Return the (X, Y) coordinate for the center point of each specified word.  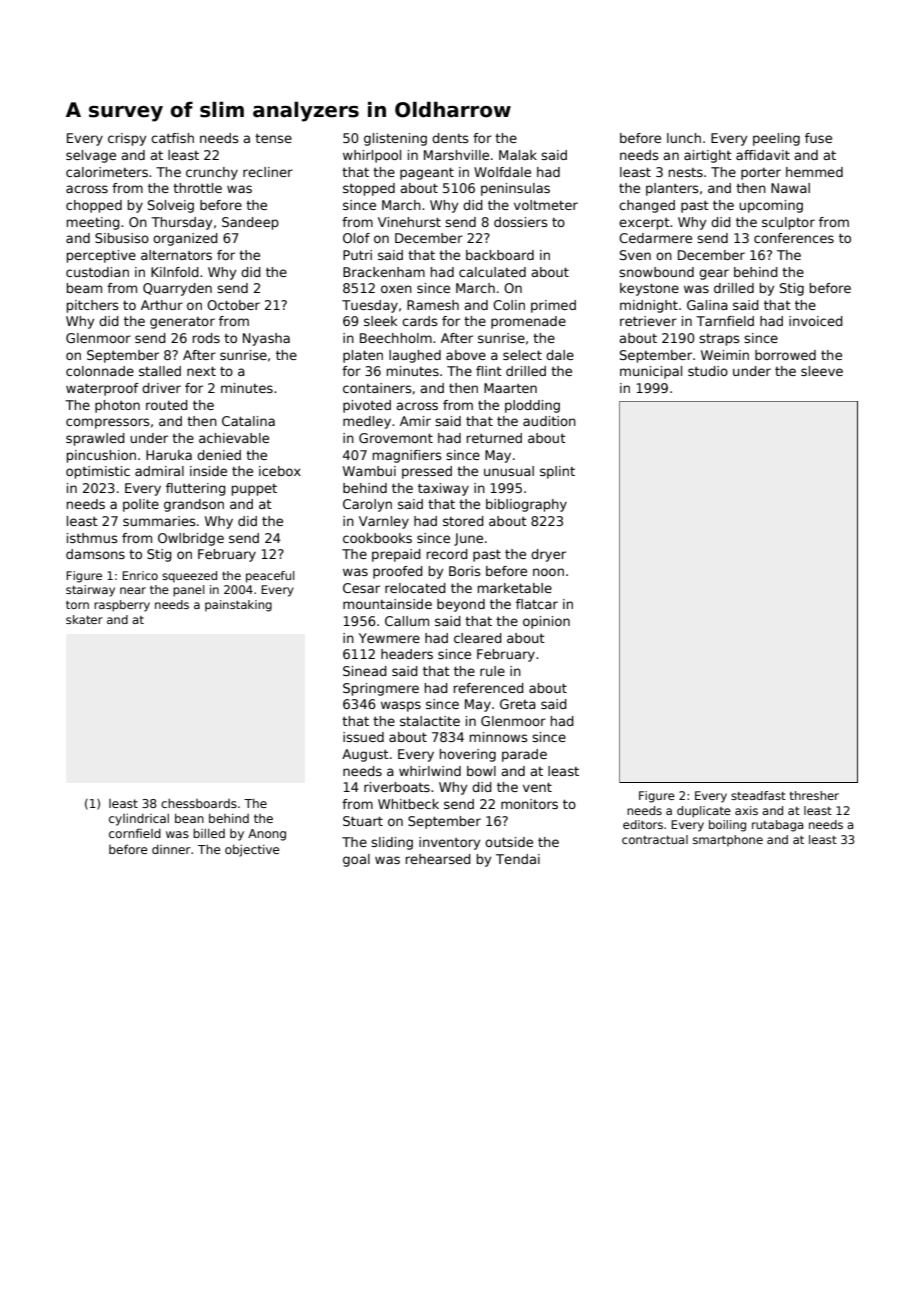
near (133, 590)
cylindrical (139, 819)
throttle (197, 188)
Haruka (169, 455)
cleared (478, 638)
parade (524, 755)
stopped (369, 189)
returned (494, 438)
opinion (546, 622)
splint (557, 472)
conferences (794, 238)
